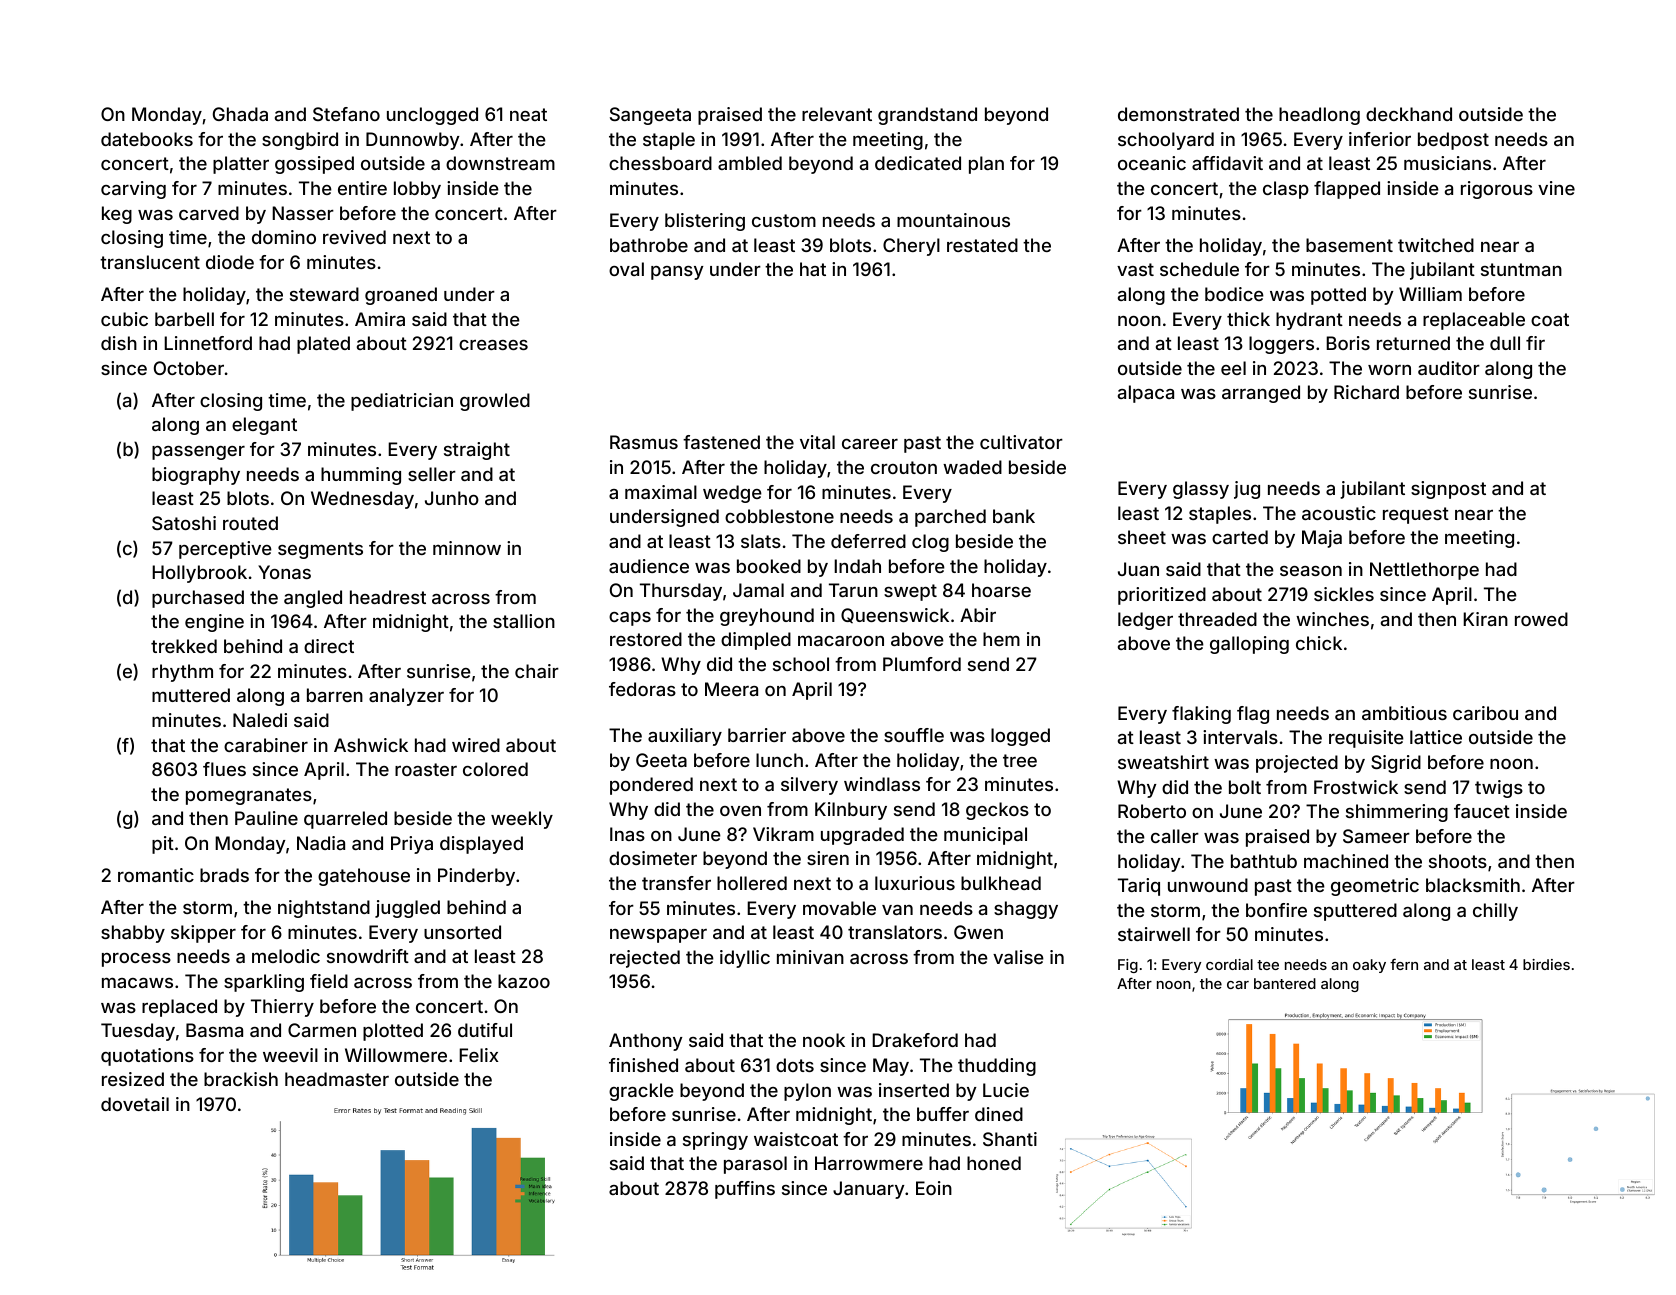  I want to click on Gwen, so click(978, 932).
